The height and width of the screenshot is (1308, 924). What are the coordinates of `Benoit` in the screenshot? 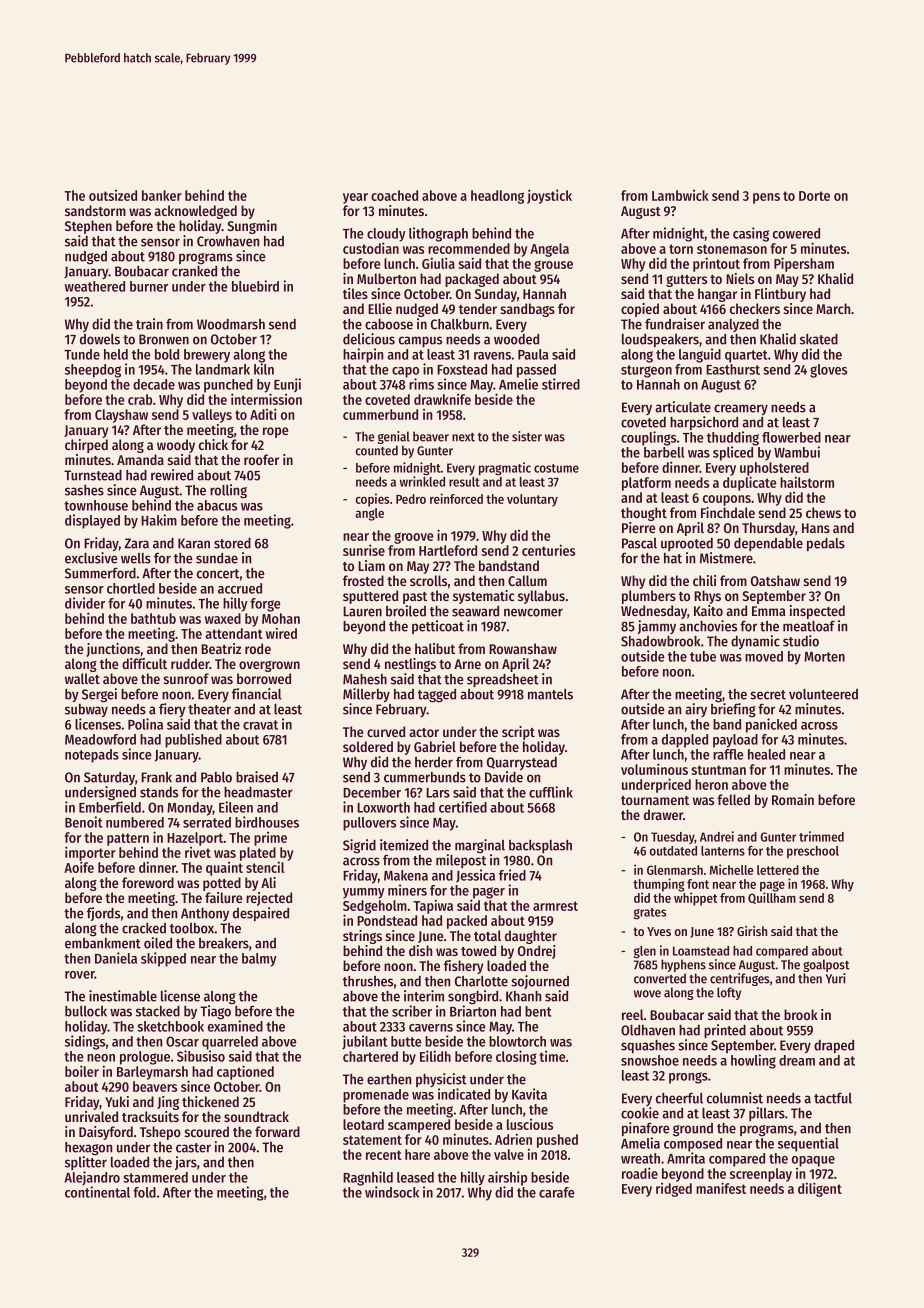 It's located at (83, 822).
